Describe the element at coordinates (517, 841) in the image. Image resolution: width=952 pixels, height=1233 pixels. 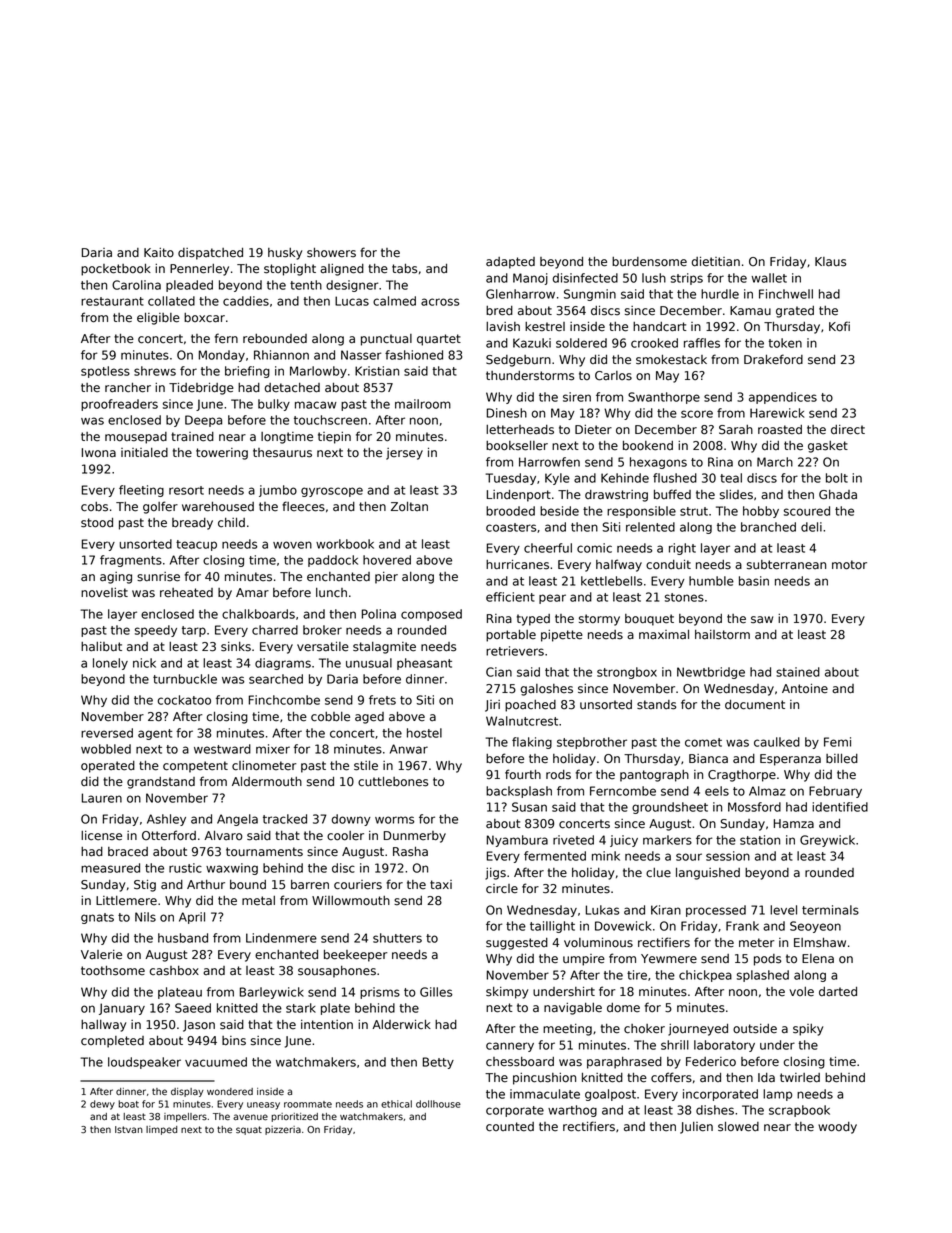
I see `Nyambura` at that location.
